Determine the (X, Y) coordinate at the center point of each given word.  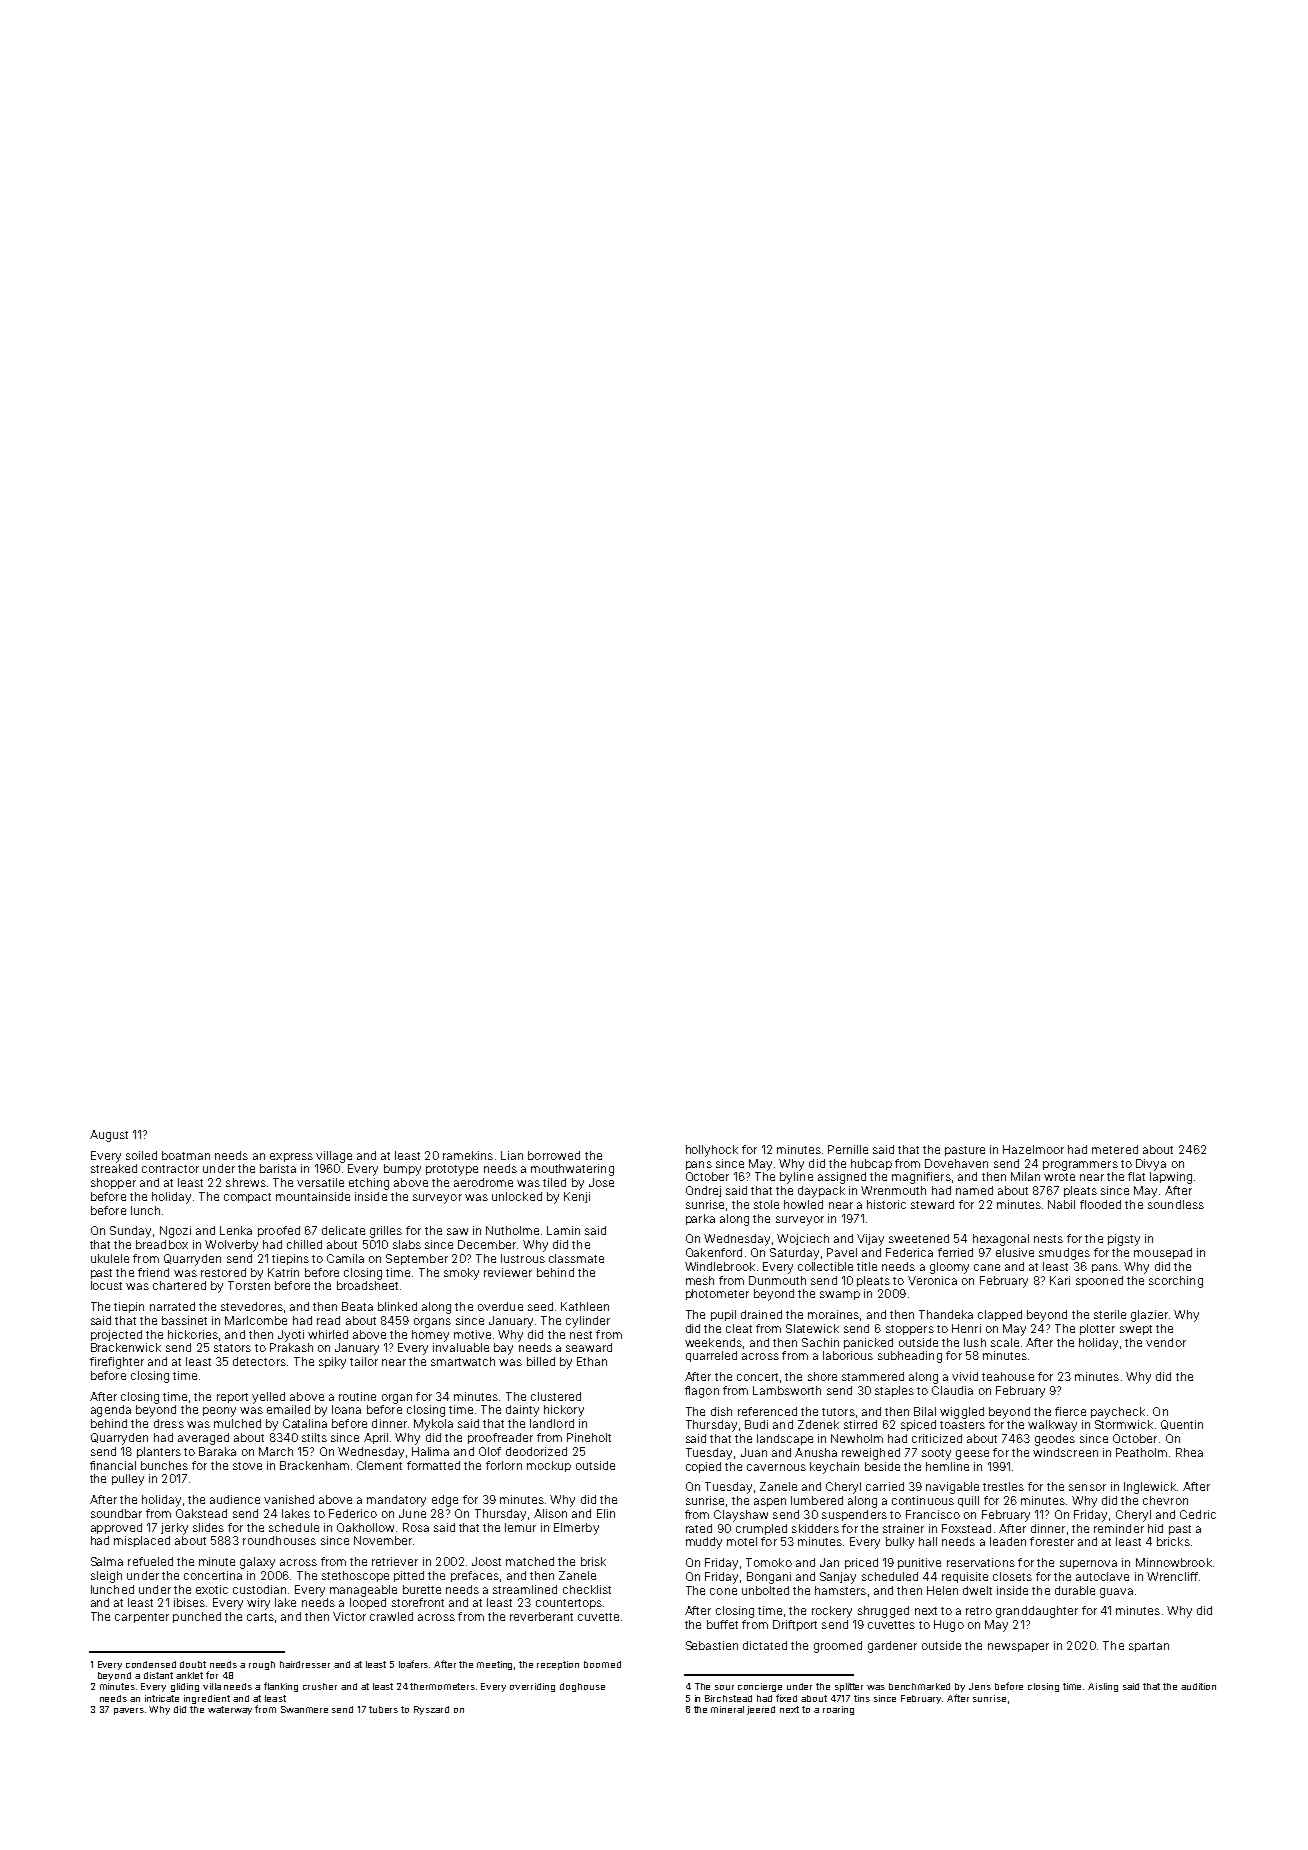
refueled (150, 1561)
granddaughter (1037, 1612)
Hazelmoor (1033, 1149)
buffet (722, 1624)
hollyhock (712, 1151)
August (109, 1136)
